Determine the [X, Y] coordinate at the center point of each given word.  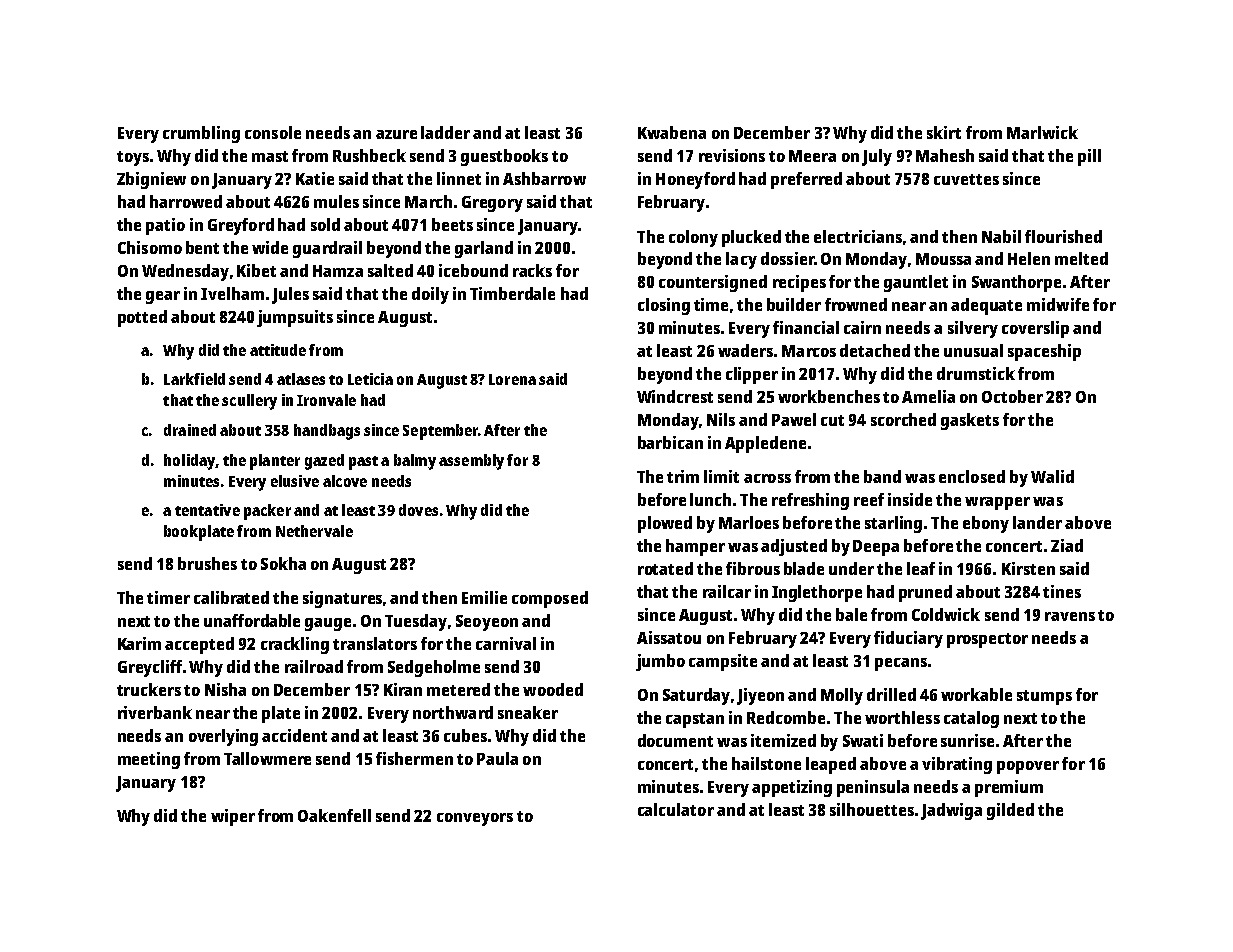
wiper [233, 817]
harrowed [186, 201]
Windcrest [675, 396]
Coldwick [946, 614]
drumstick [976, 373]
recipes [799, 283]
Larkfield [194, 379]
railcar [727, 591]
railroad [314, 666]
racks [532, 270]
